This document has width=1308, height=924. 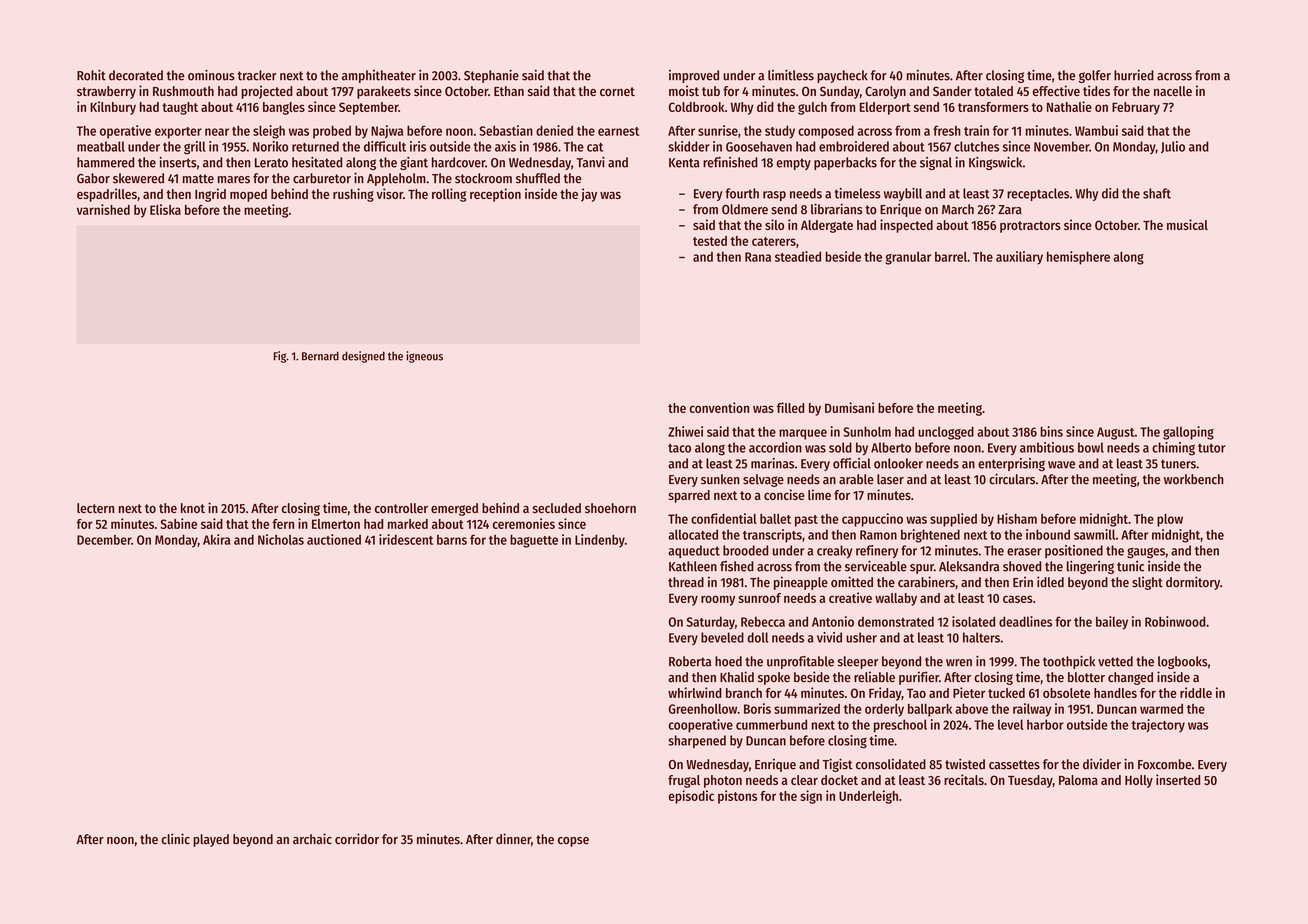 I want to click on jay, so click(x=589, y=195).
